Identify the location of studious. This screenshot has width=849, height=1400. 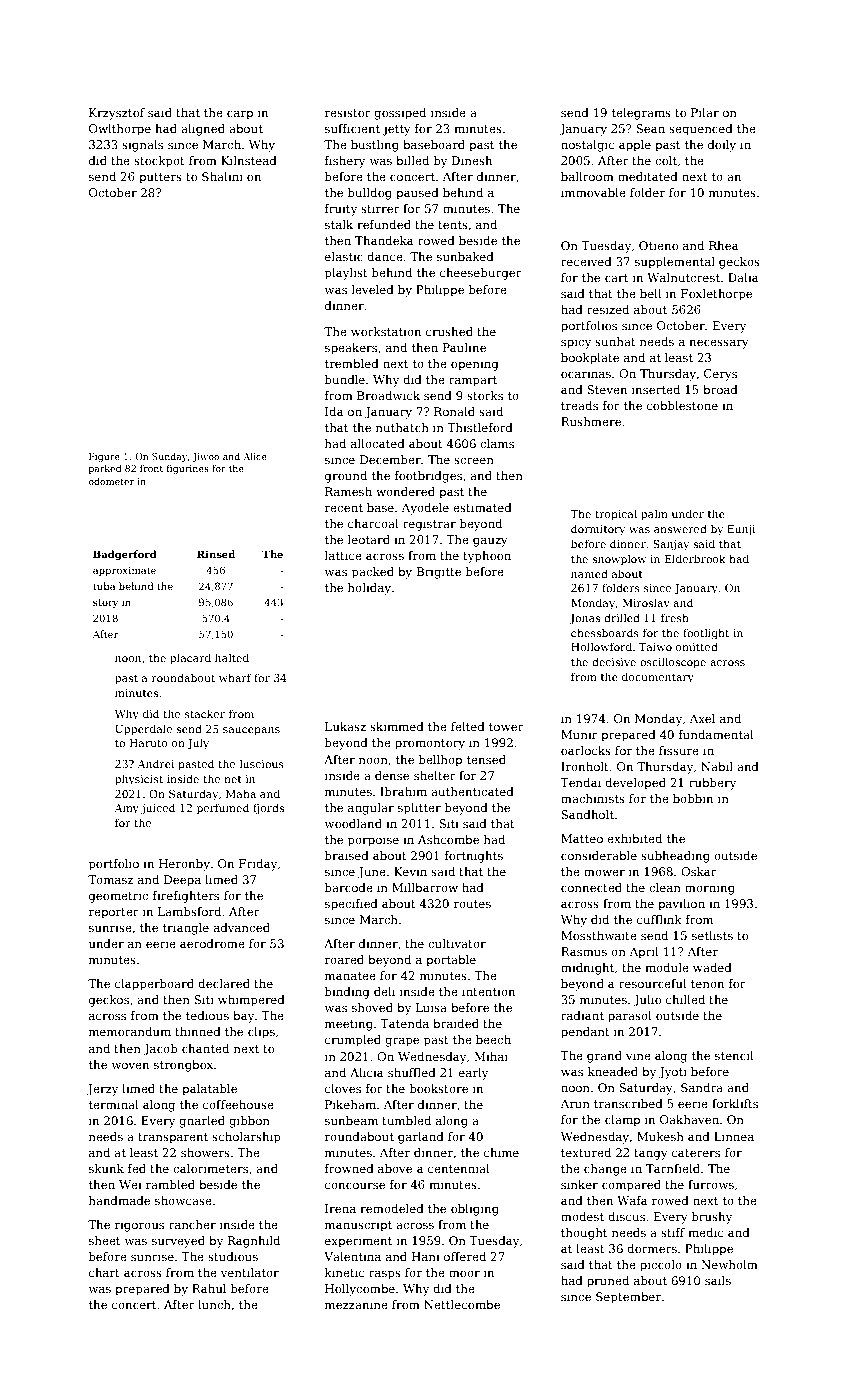
(233, 1256).
